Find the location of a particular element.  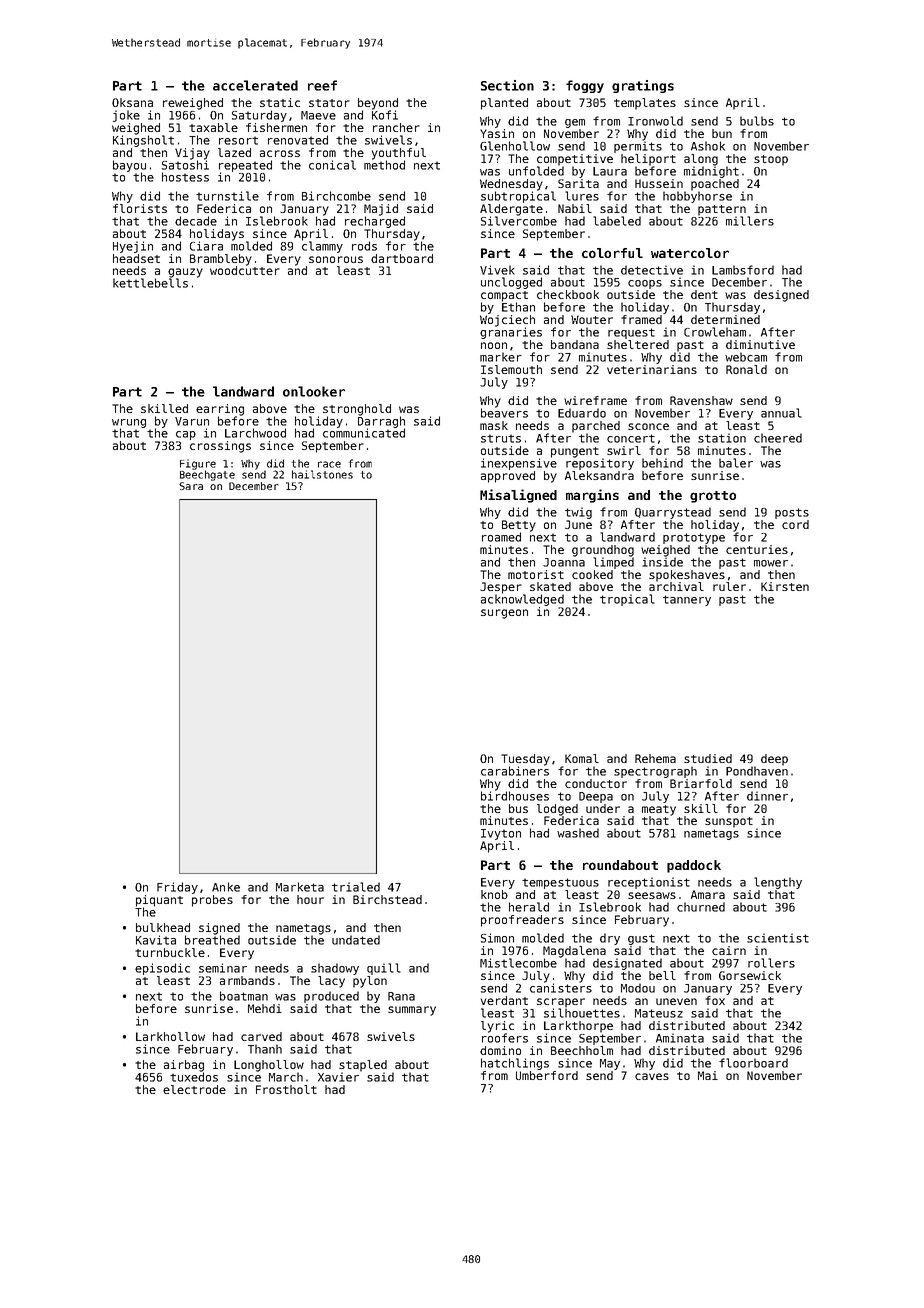

Kavita is located at coordinates (156, 940).
